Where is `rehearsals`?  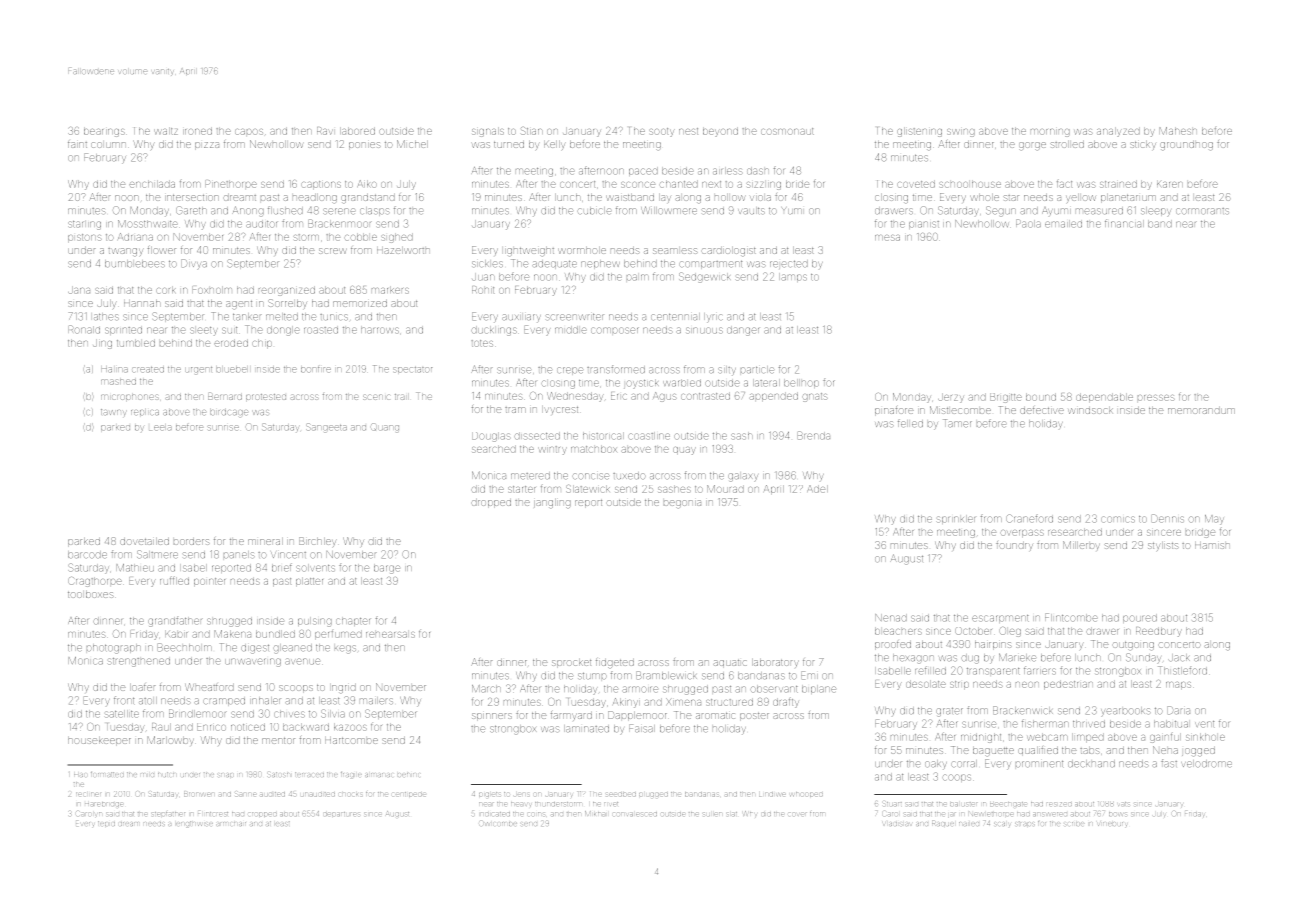 rehearsals is located at coordinates (390, 635).
